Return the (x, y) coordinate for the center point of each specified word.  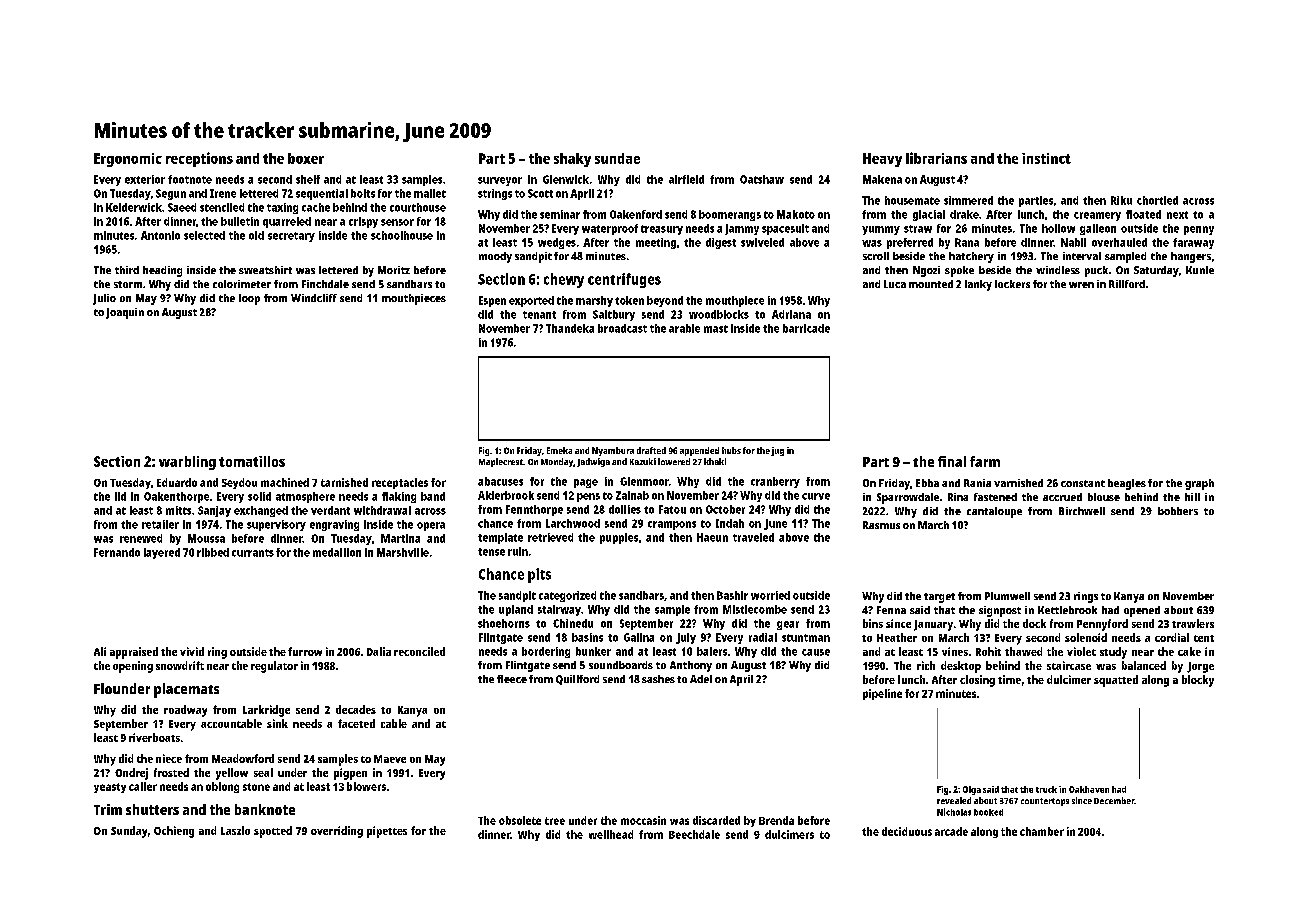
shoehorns (504, 623)
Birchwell (1082, 511)
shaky (572, 160)
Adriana (791, 314)
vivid (192, 651)
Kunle (1200, 270)
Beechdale (694, 834)
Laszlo (235, 830)
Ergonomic (128, 160)
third (127, 270)
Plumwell (1007, 596)
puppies (619, 538)
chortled (1157, 200)
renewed (141, 538)
